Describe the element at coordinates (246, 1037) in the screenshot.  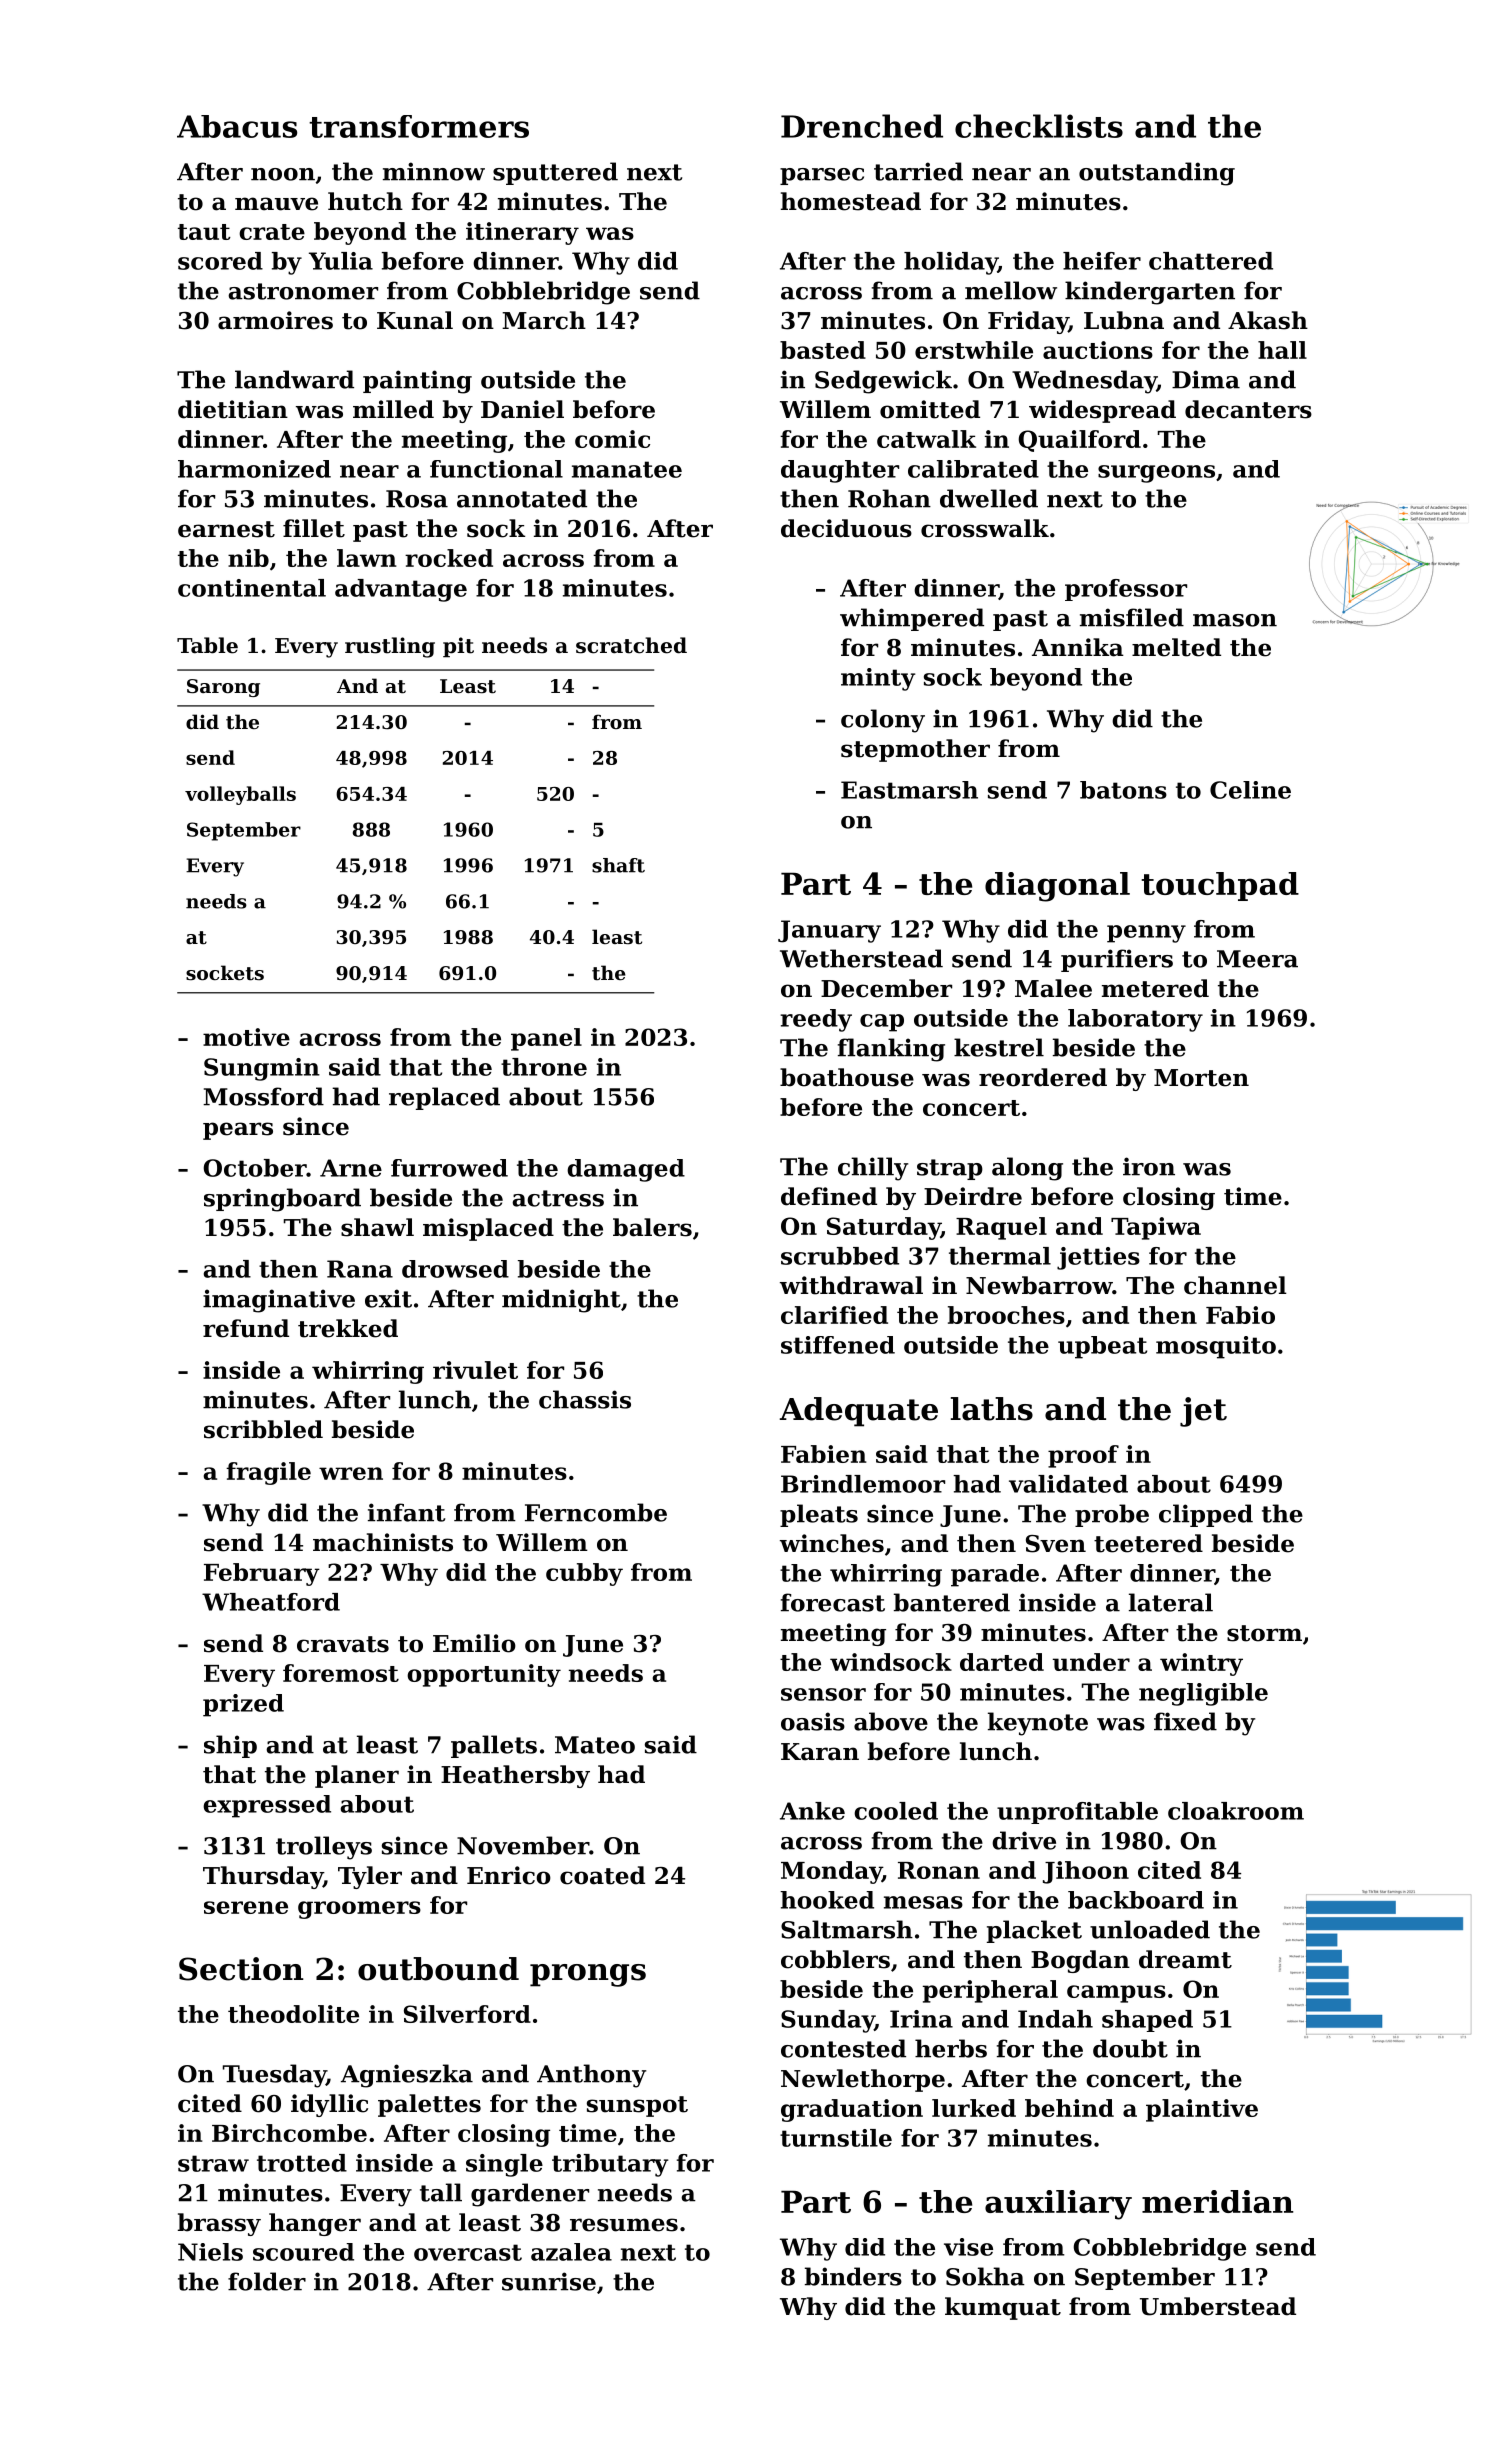
I see `motive` at that location.
